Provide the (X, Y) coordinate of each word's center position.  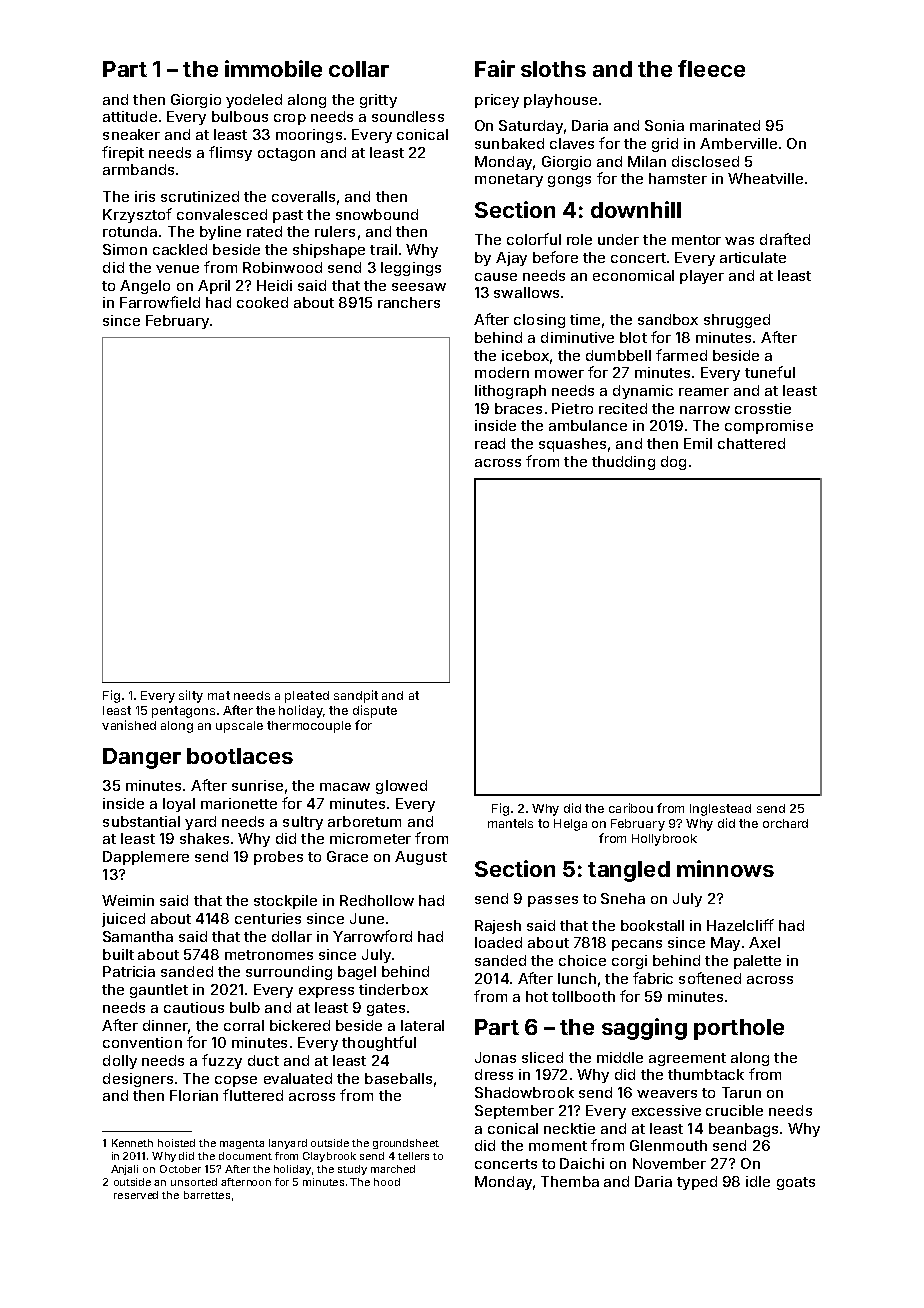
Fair (495, 68)
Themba (570, 1181)
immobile (273, 68)
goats (796, 1183)
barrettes (207, 1195)
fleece (711, 68)
